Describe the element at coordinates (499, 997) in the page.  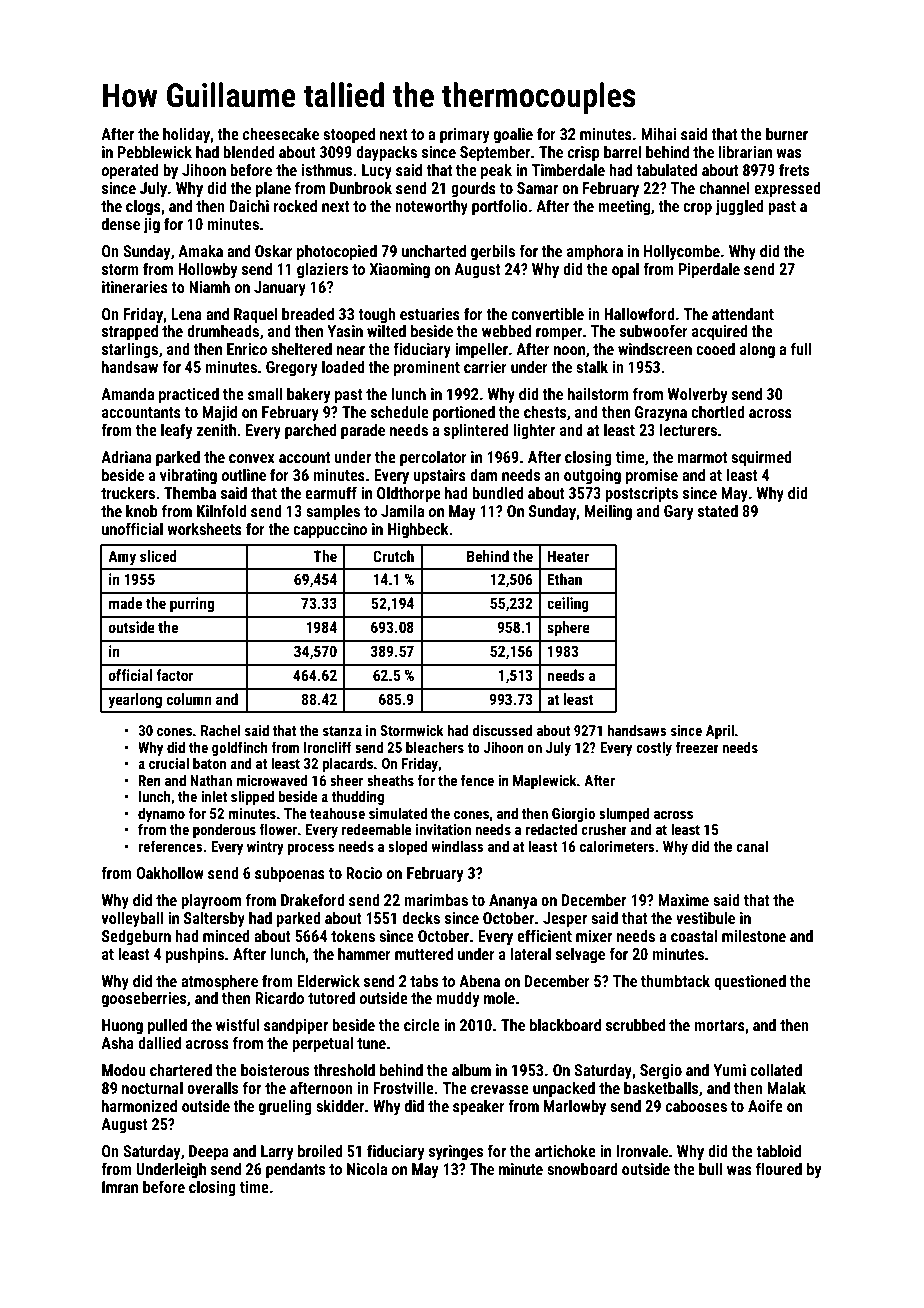
I see `mole` at that location.
